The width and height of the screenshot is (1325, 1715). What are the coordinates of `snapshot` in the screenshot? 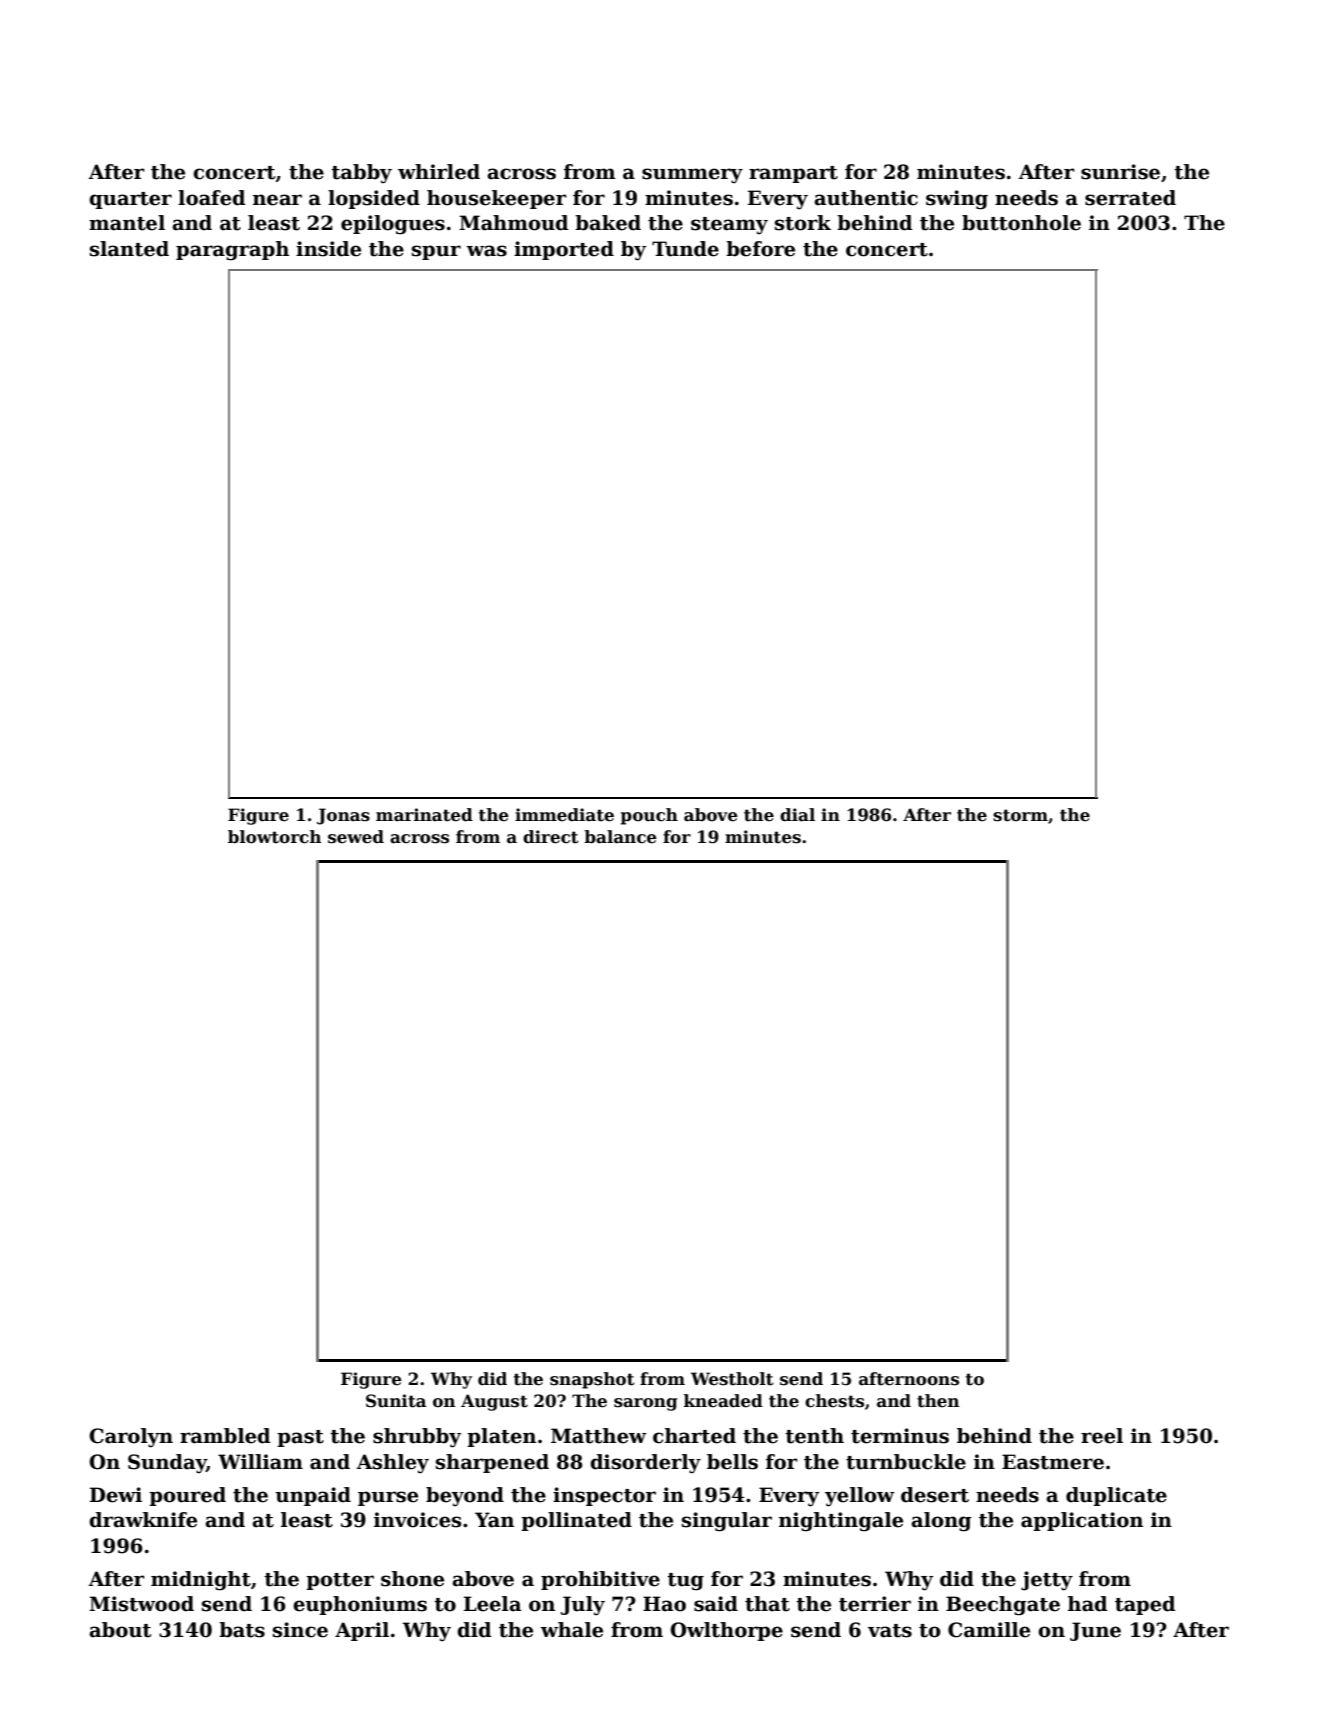 It's located at (592, 1380).
